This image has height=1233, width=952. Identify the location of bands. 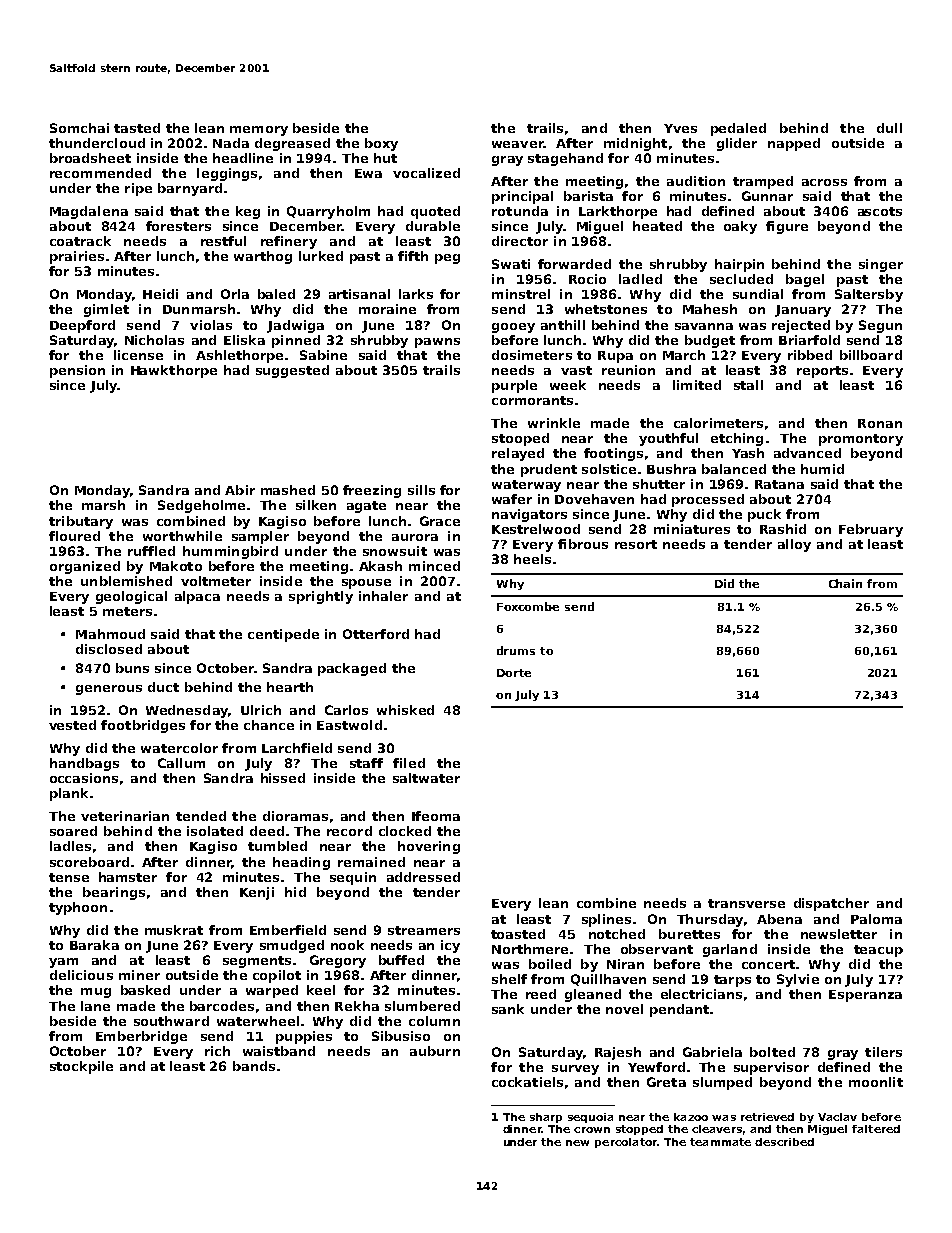
(254, 1066).
